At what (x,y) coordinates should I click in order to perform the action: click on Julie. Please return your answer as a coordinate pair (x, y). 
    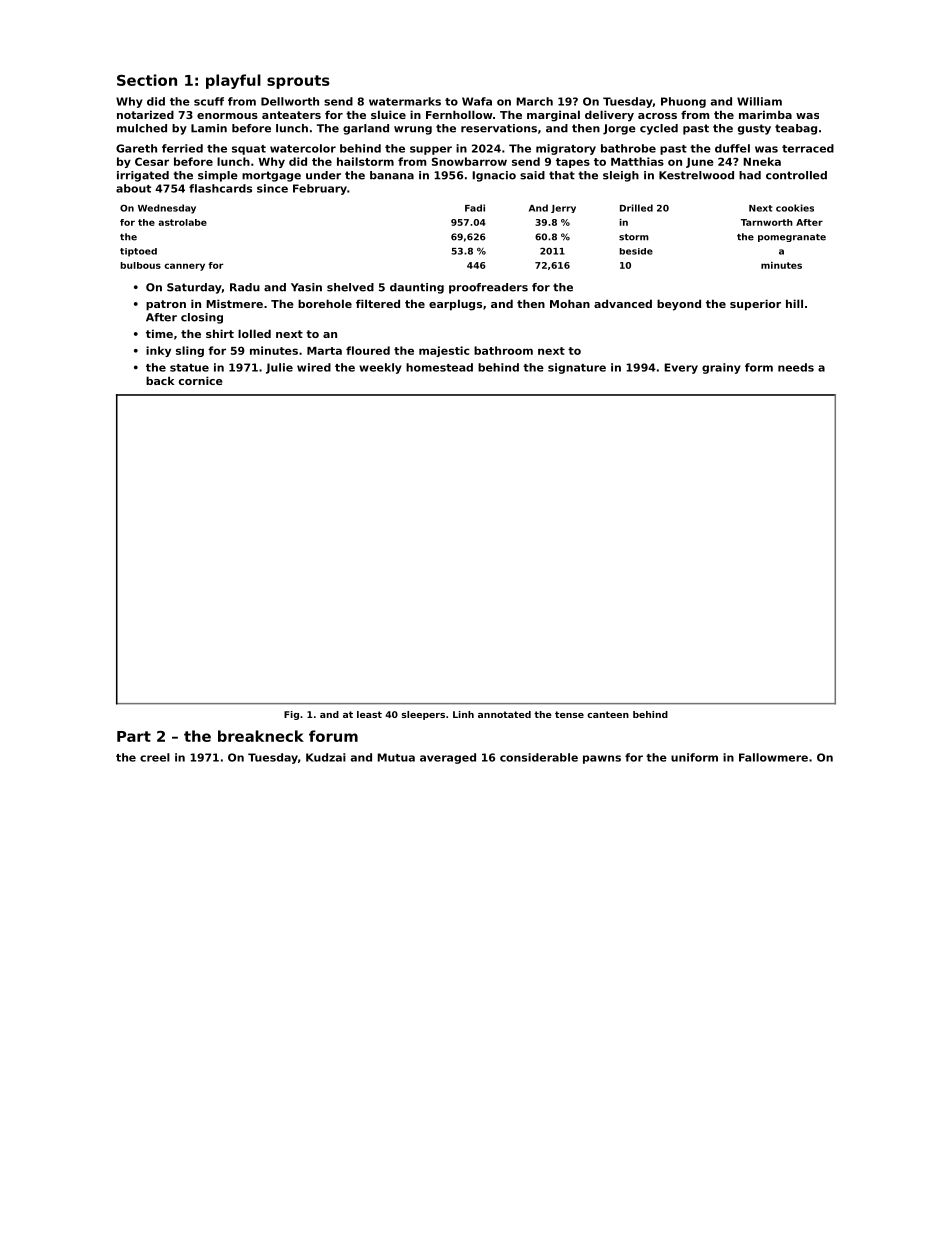
    Looking at the image, I should click on (279, 368).
